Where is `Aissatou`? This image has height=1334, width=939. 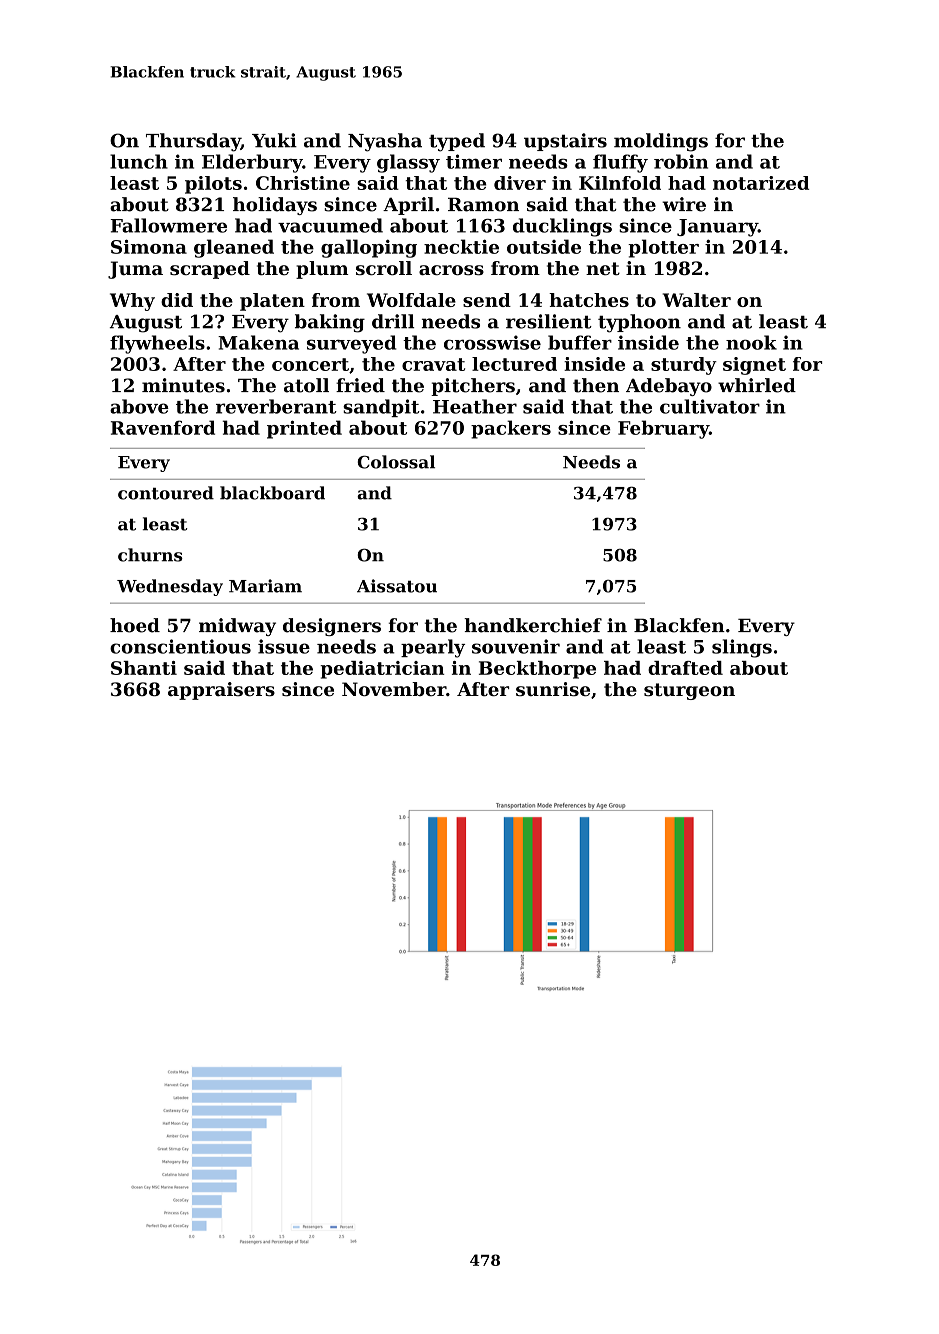
Aissatou is located at coordinates (397, 586).
